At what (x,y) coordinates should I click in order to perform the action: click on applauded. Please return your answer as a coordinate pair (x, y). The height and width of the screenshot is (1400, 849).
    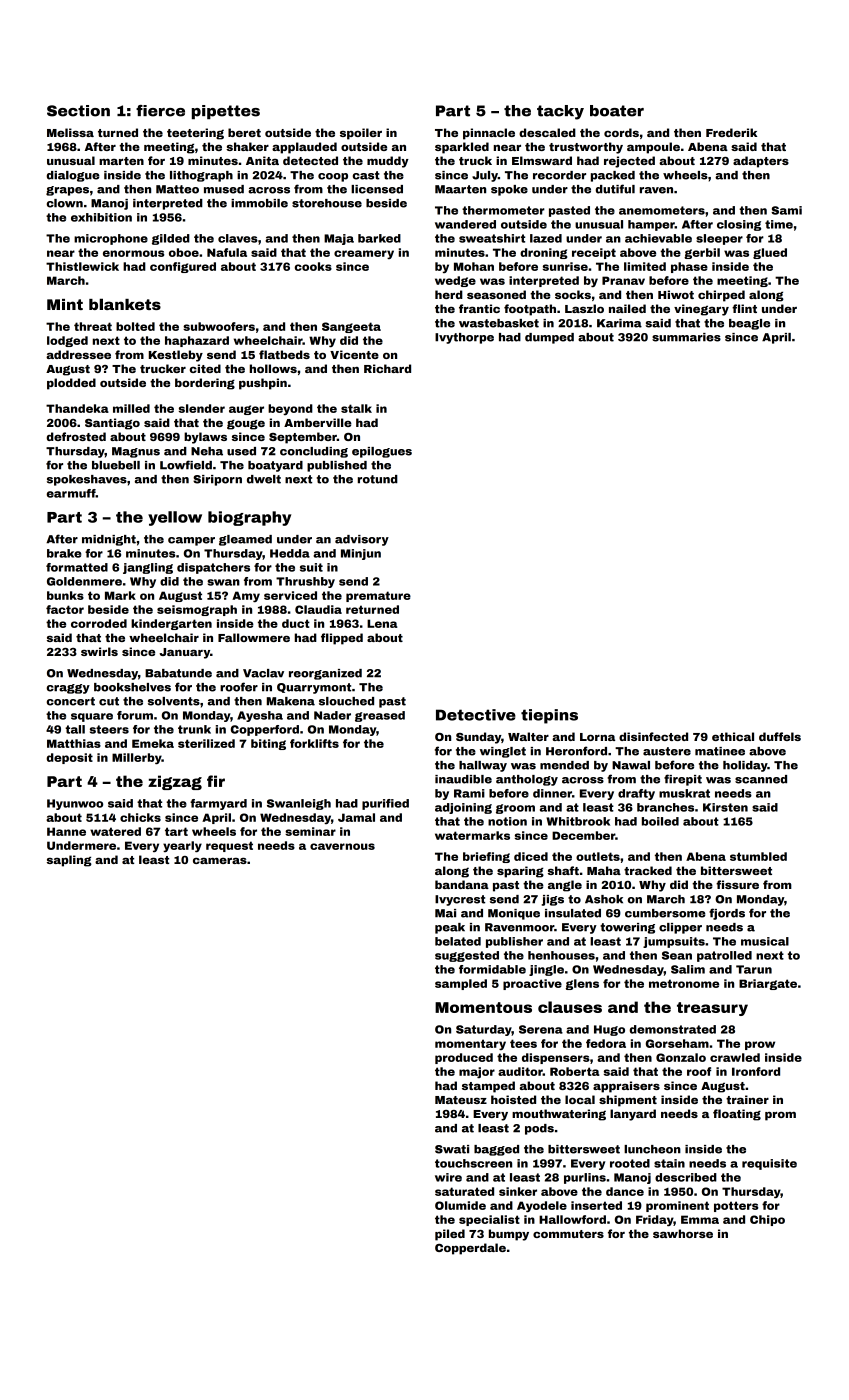
    Looking at the image, I should click on (304, 148).
